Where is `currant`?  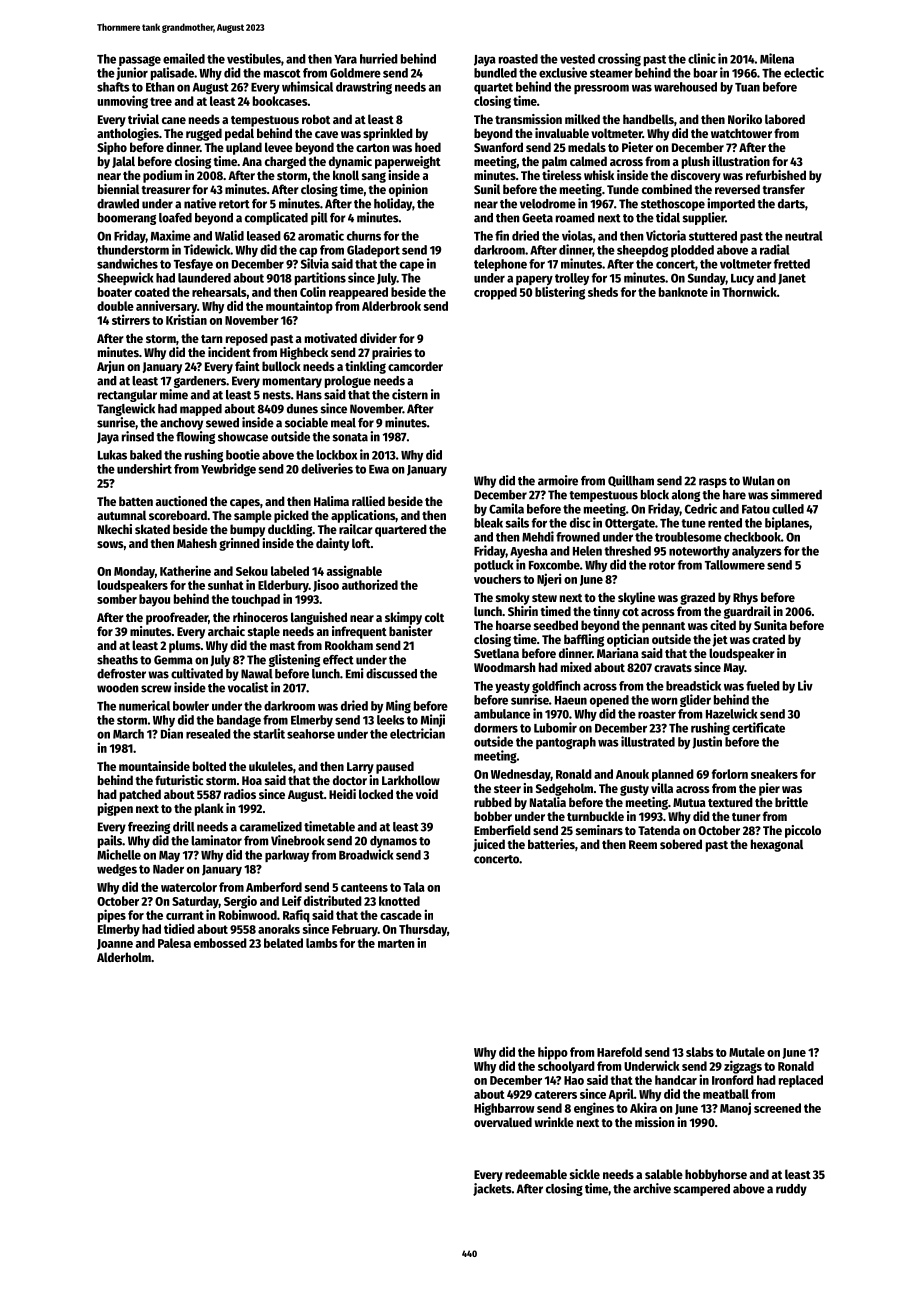 currant is located at coordinates (185, 915).
